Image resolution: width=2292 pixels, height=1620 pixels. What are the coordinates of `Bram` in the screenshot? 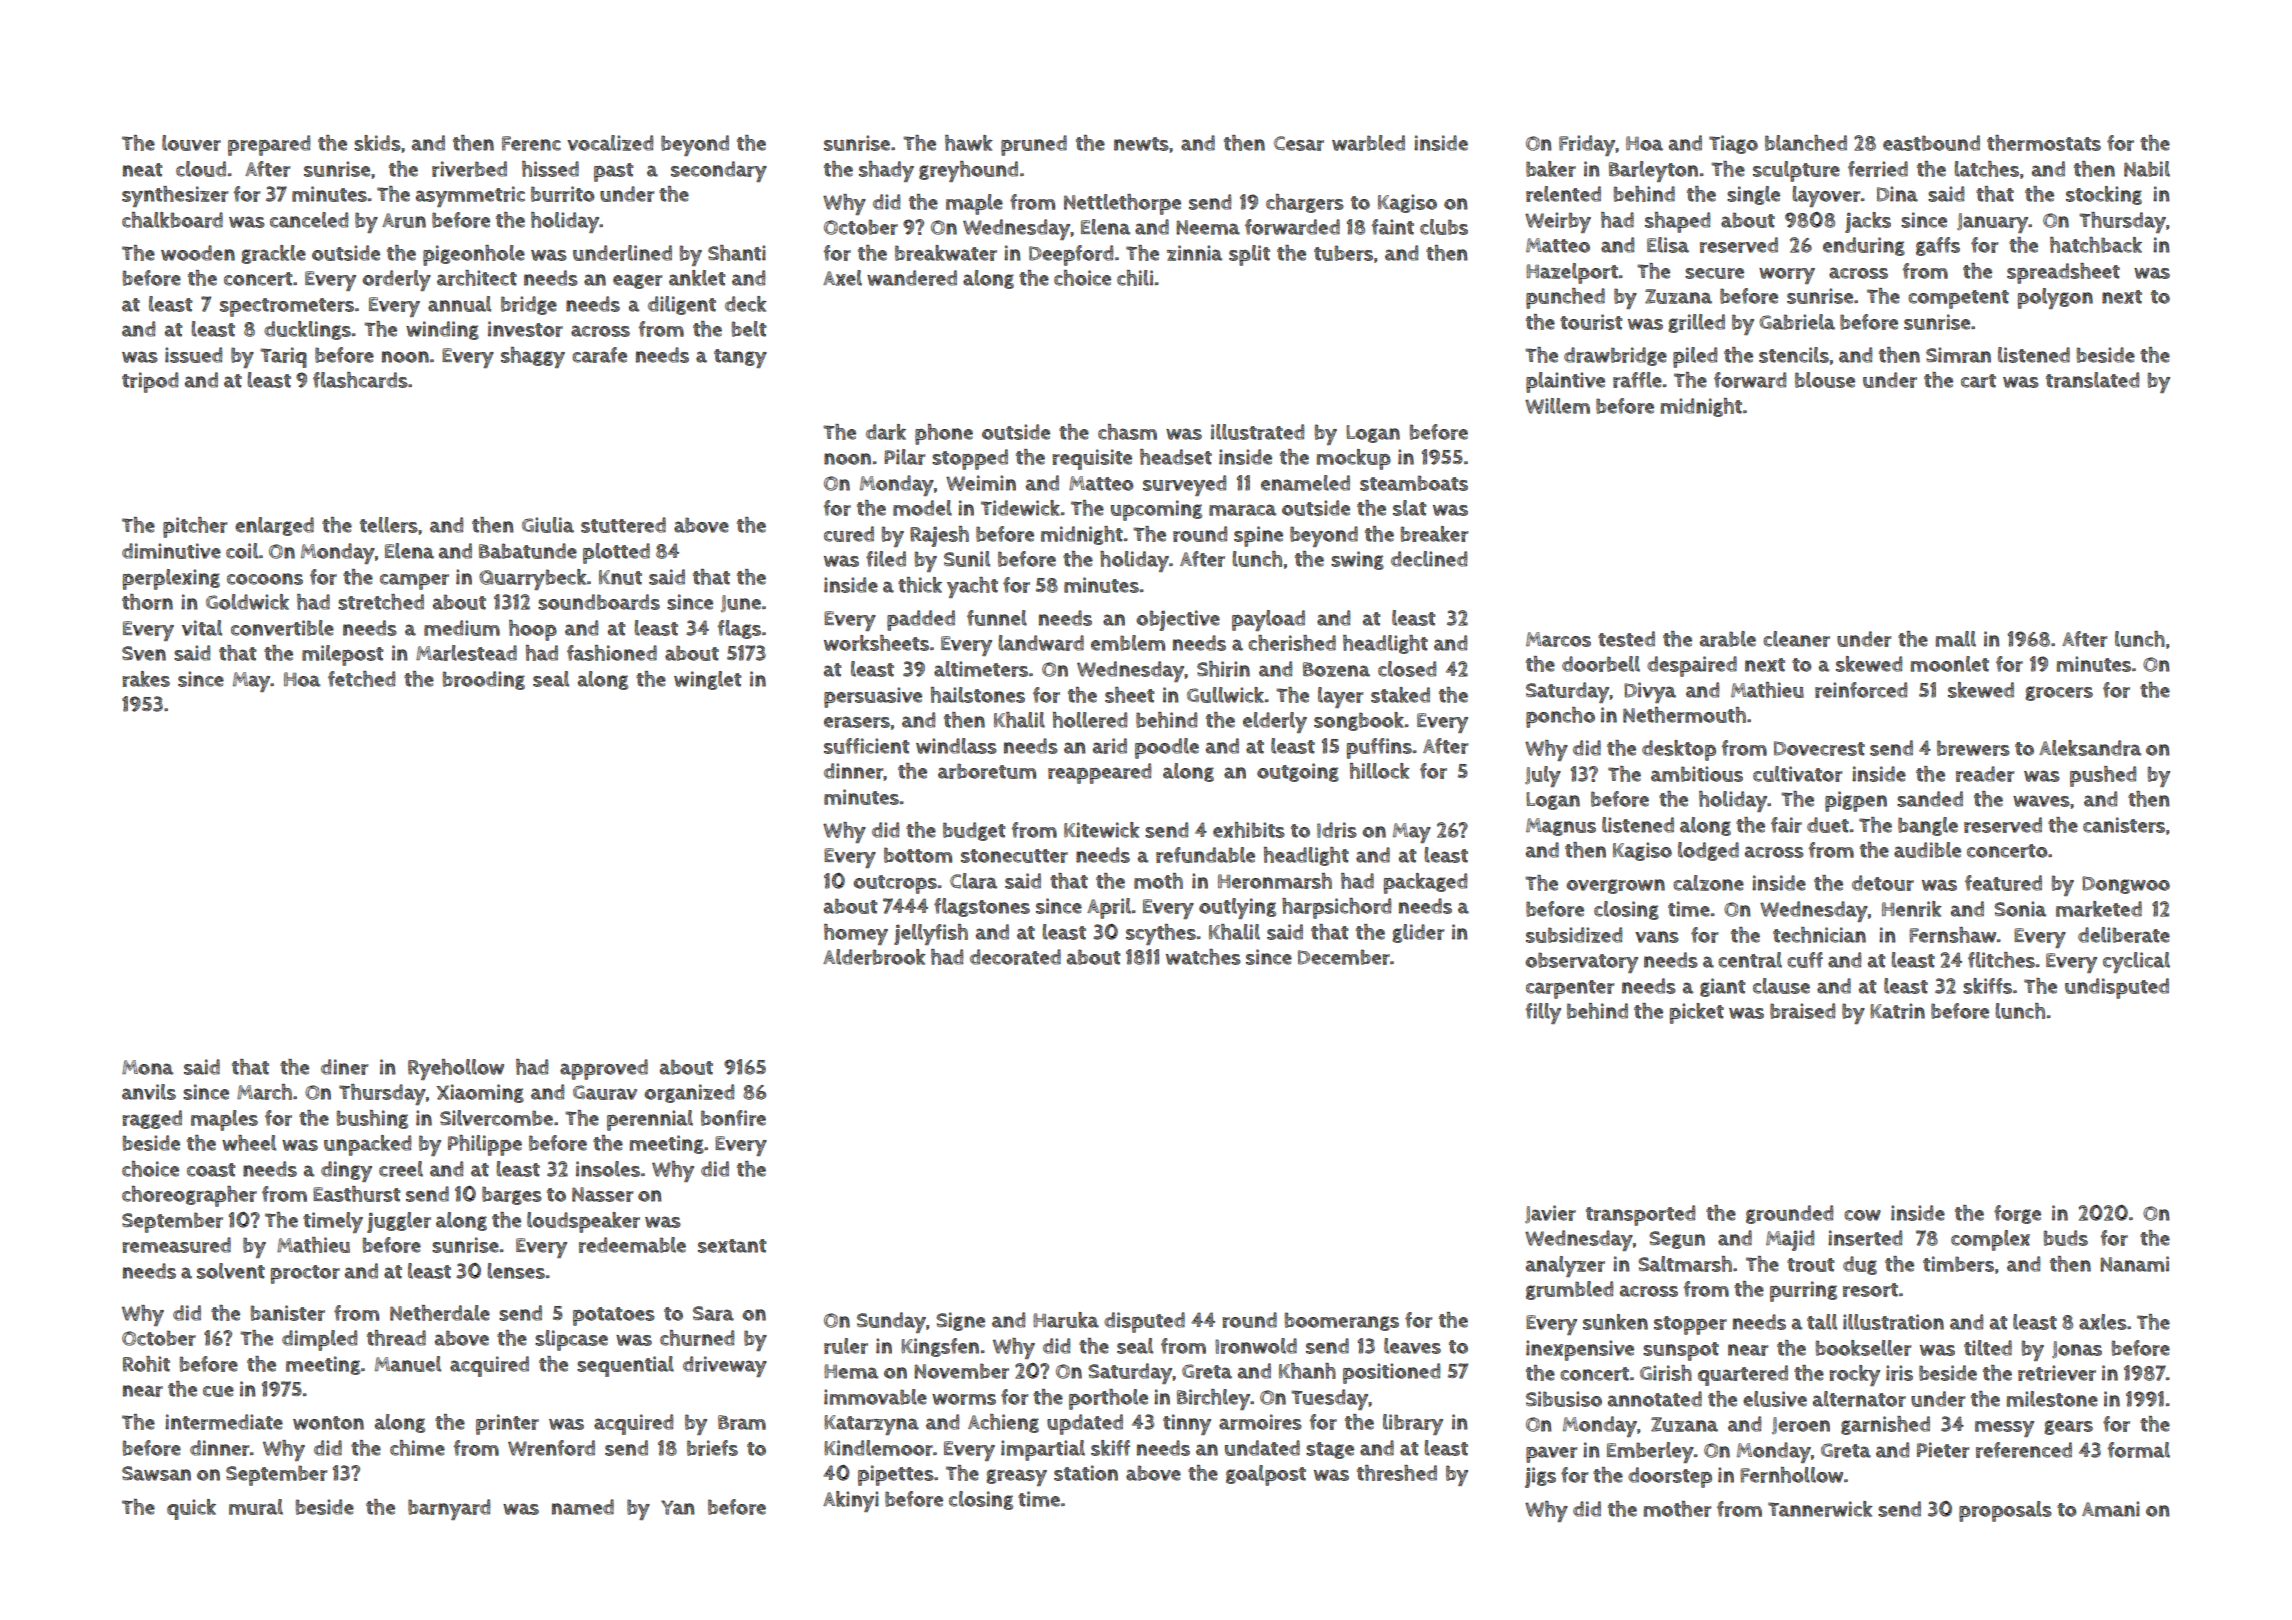 It's located at (742, 1422).
